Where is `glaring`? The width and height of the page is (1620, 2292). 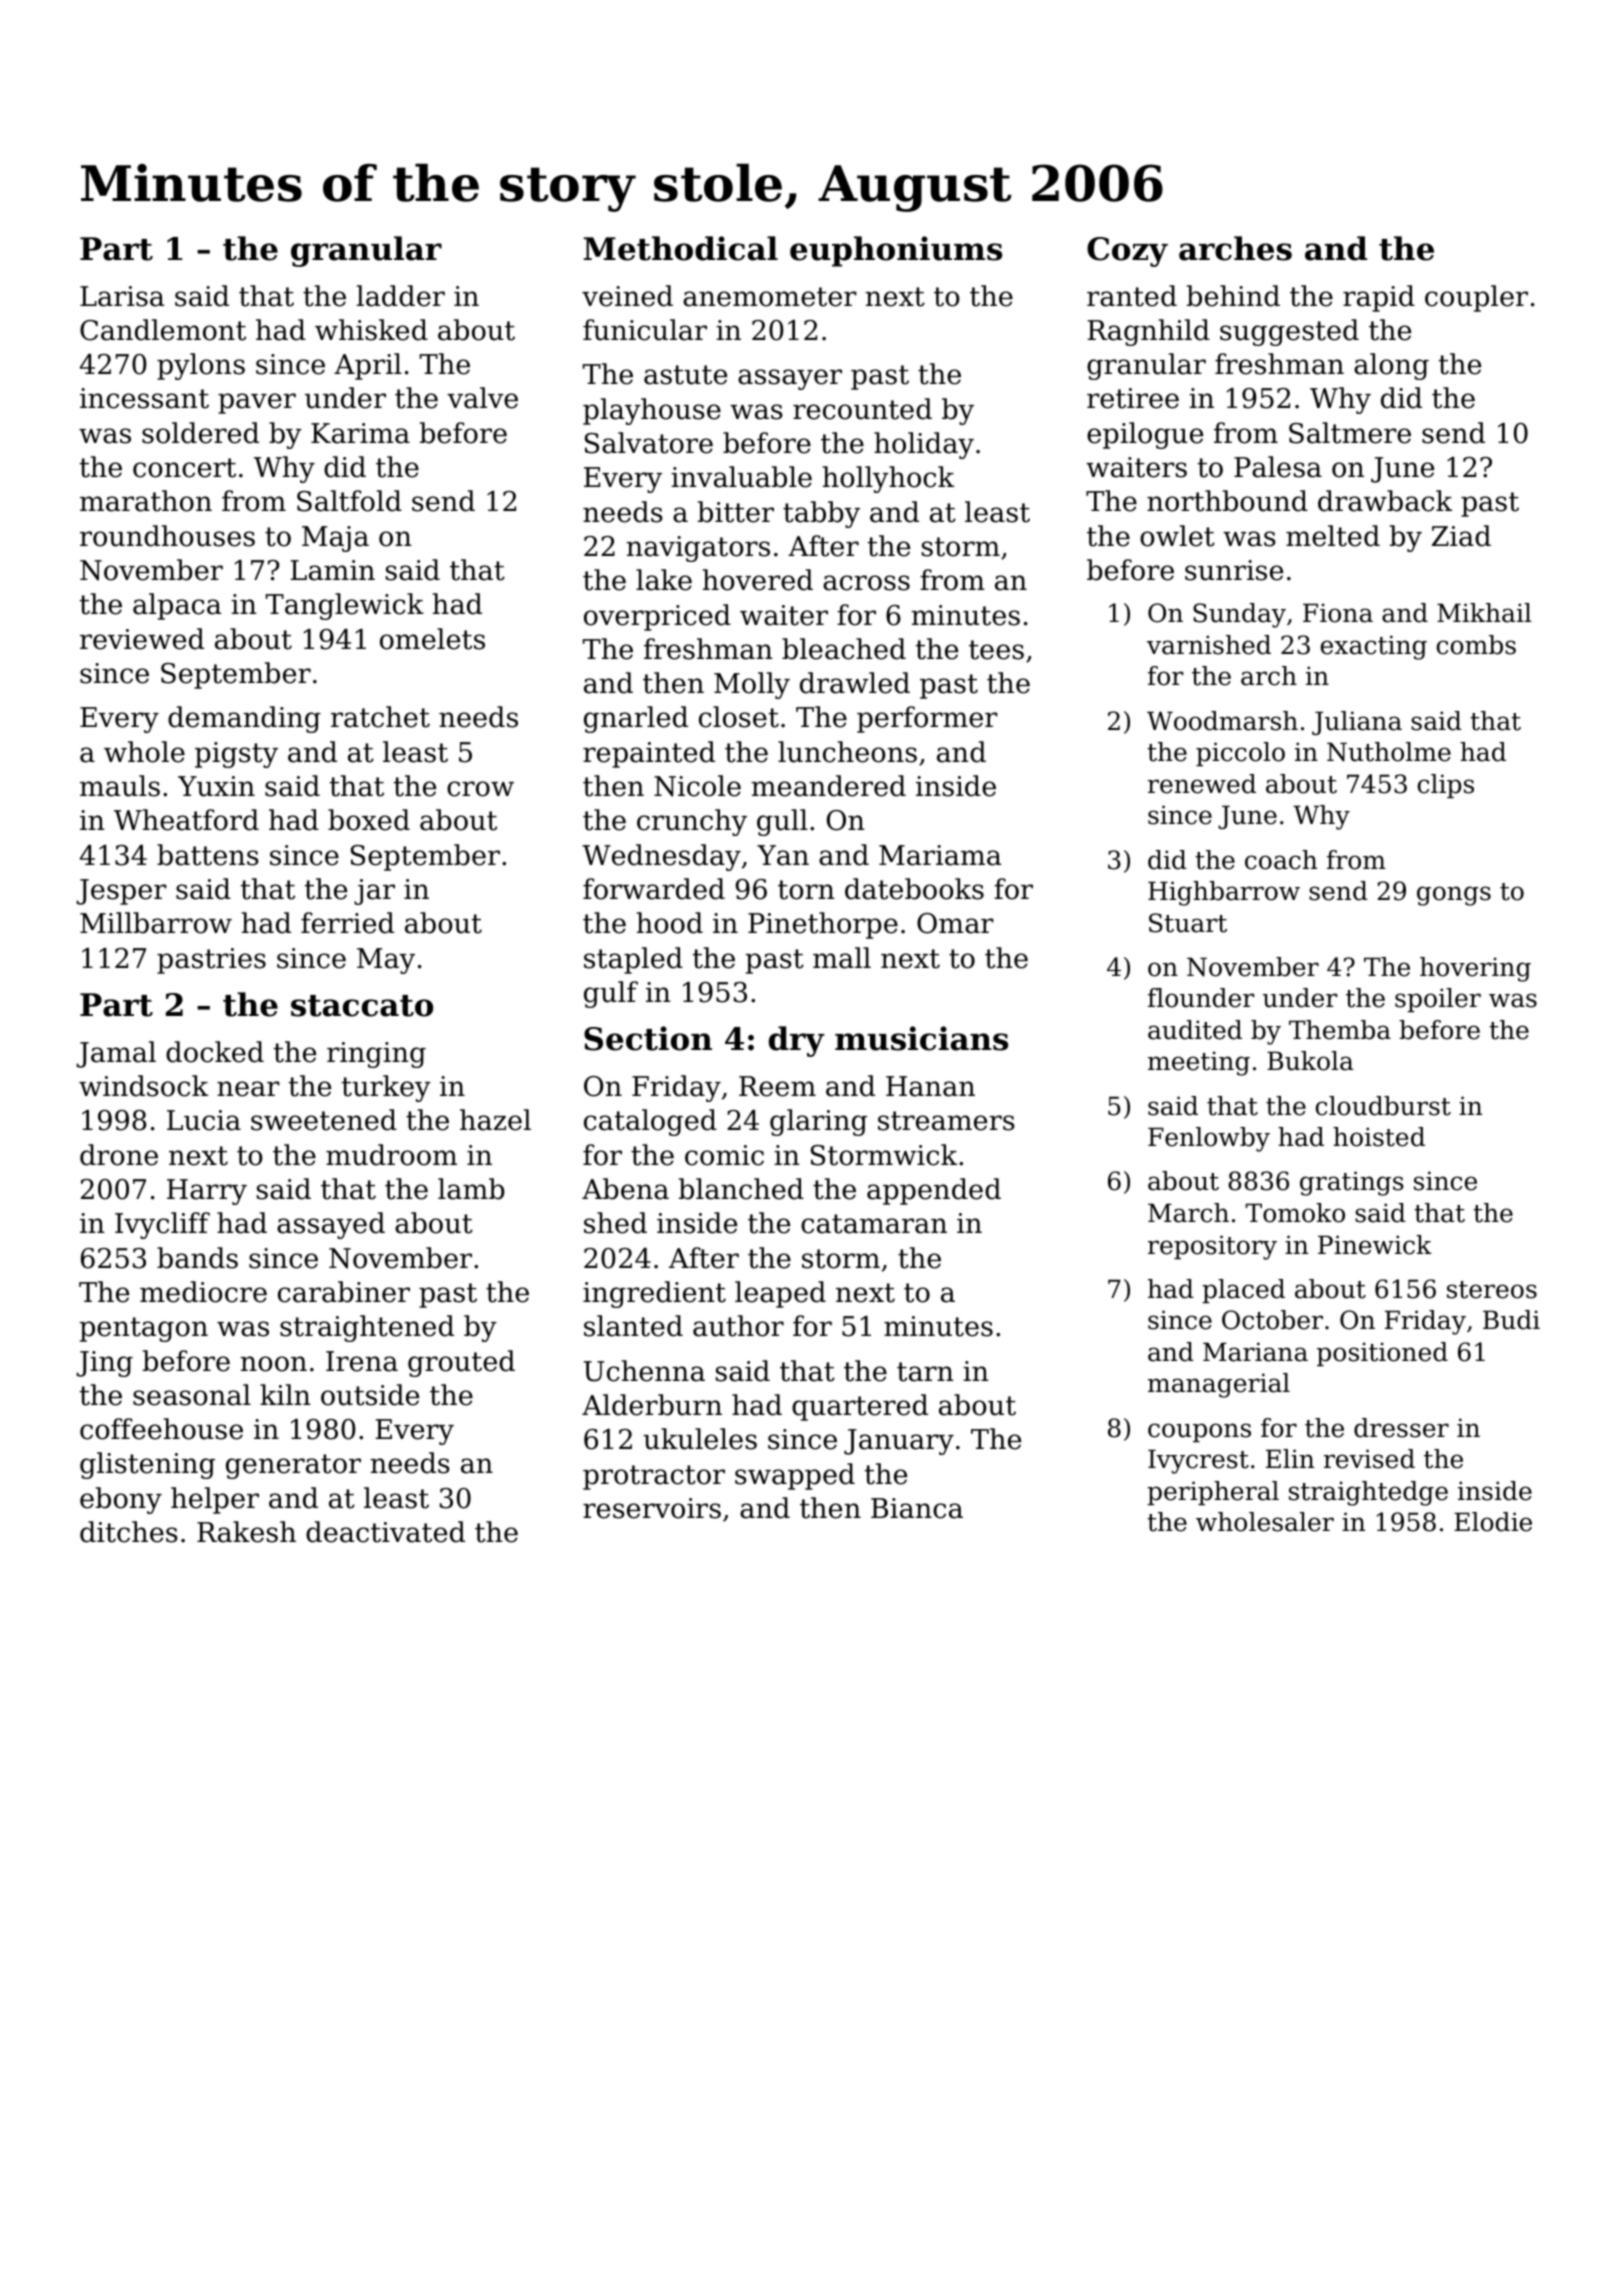
glaring is located at coordinates (818, 1122).
